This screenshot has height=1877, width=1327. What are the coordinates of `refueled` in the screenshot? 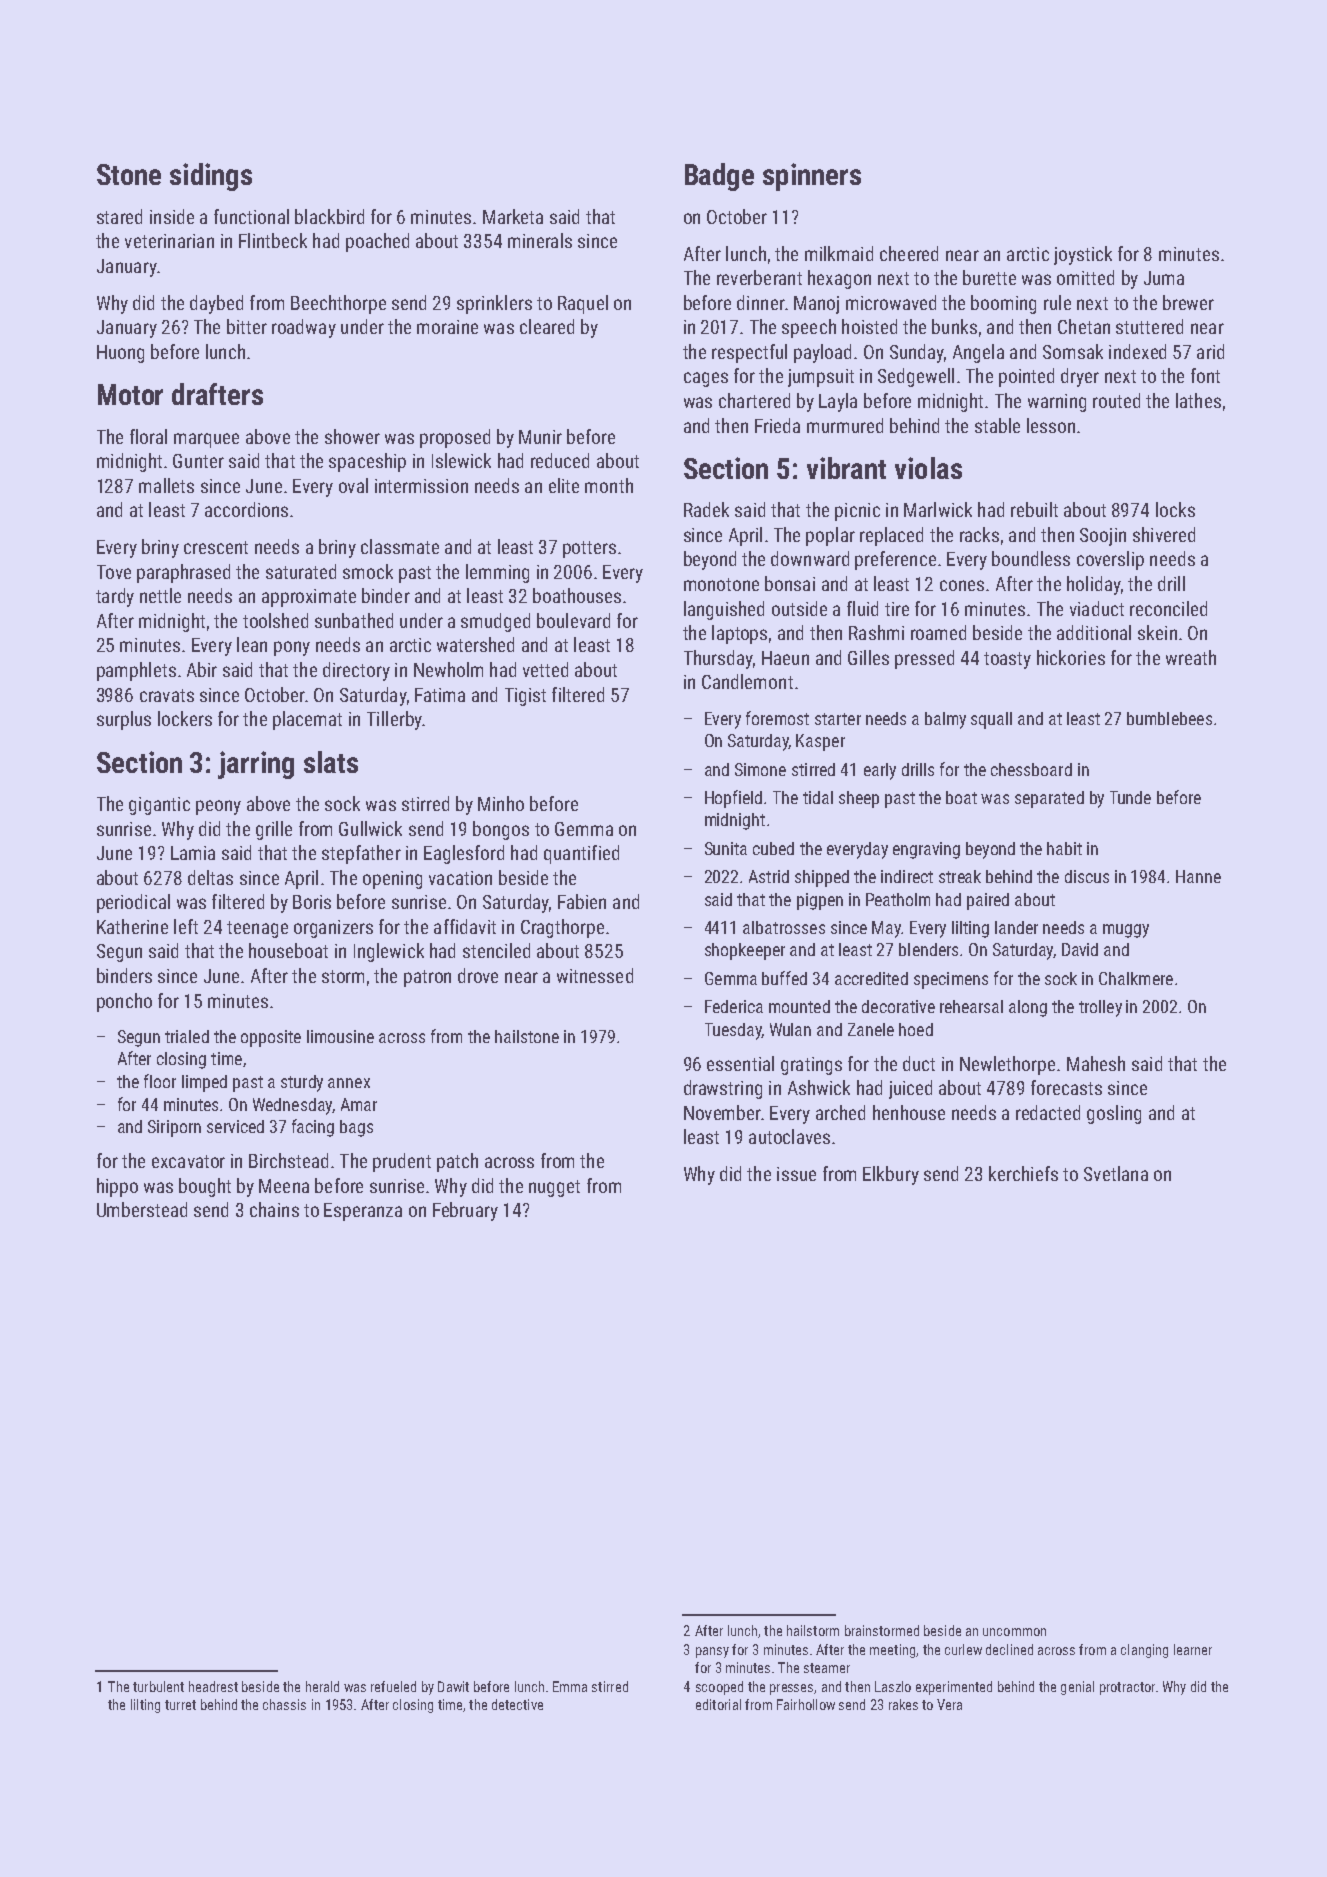 It's located at (393, 1686).
